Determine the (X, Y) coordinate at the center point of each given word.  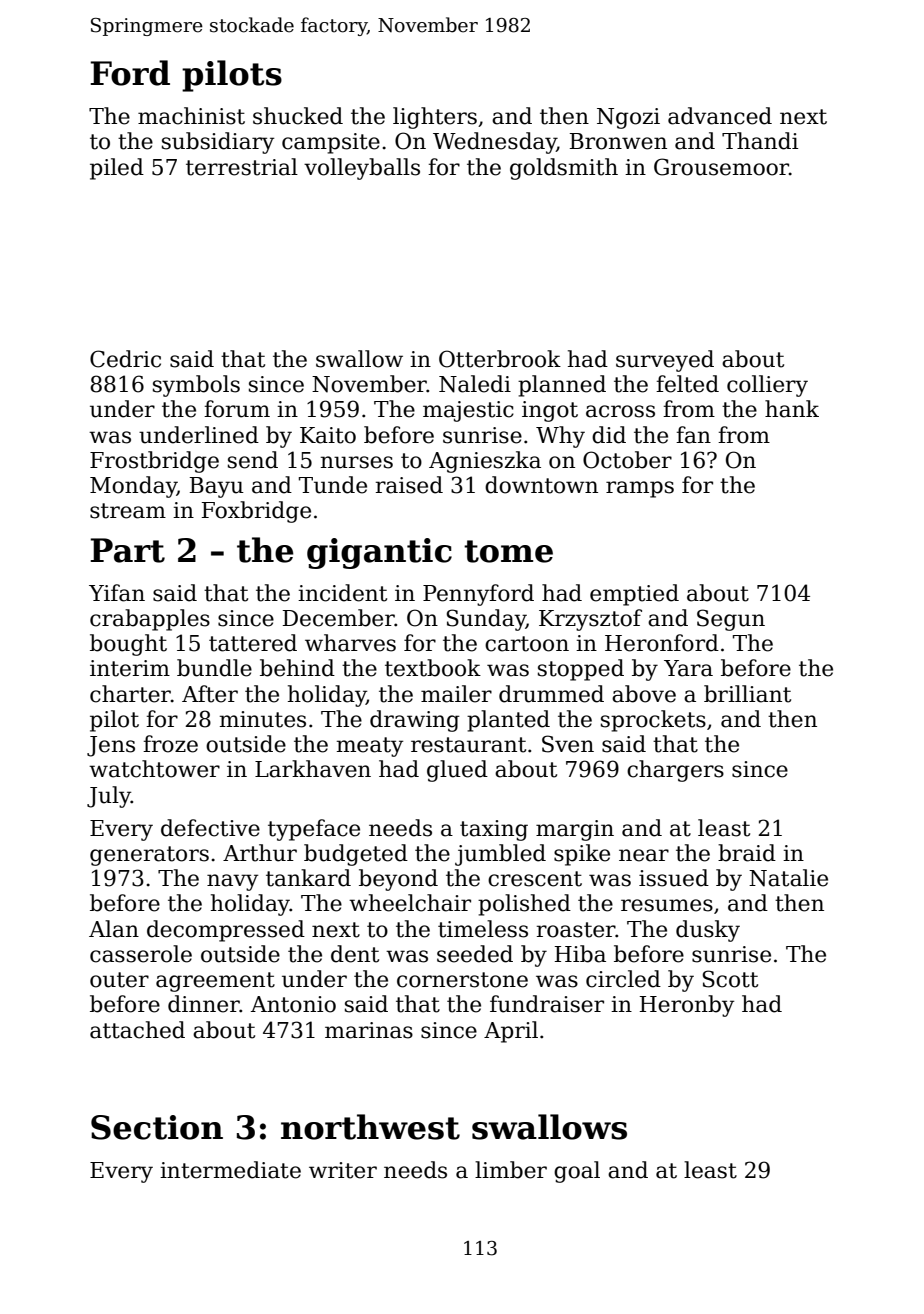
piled (117, 169)
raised (409, 485)
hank (792, 409)
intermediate (230, 1170)
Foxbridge (256, 512)
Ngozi (628, 118)
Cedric (125, 359)
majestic (468, 411)
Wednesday (495, 143)
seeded (475, 954)
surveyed (665, 361)
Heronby (687, 1006)
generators (149, 856)
